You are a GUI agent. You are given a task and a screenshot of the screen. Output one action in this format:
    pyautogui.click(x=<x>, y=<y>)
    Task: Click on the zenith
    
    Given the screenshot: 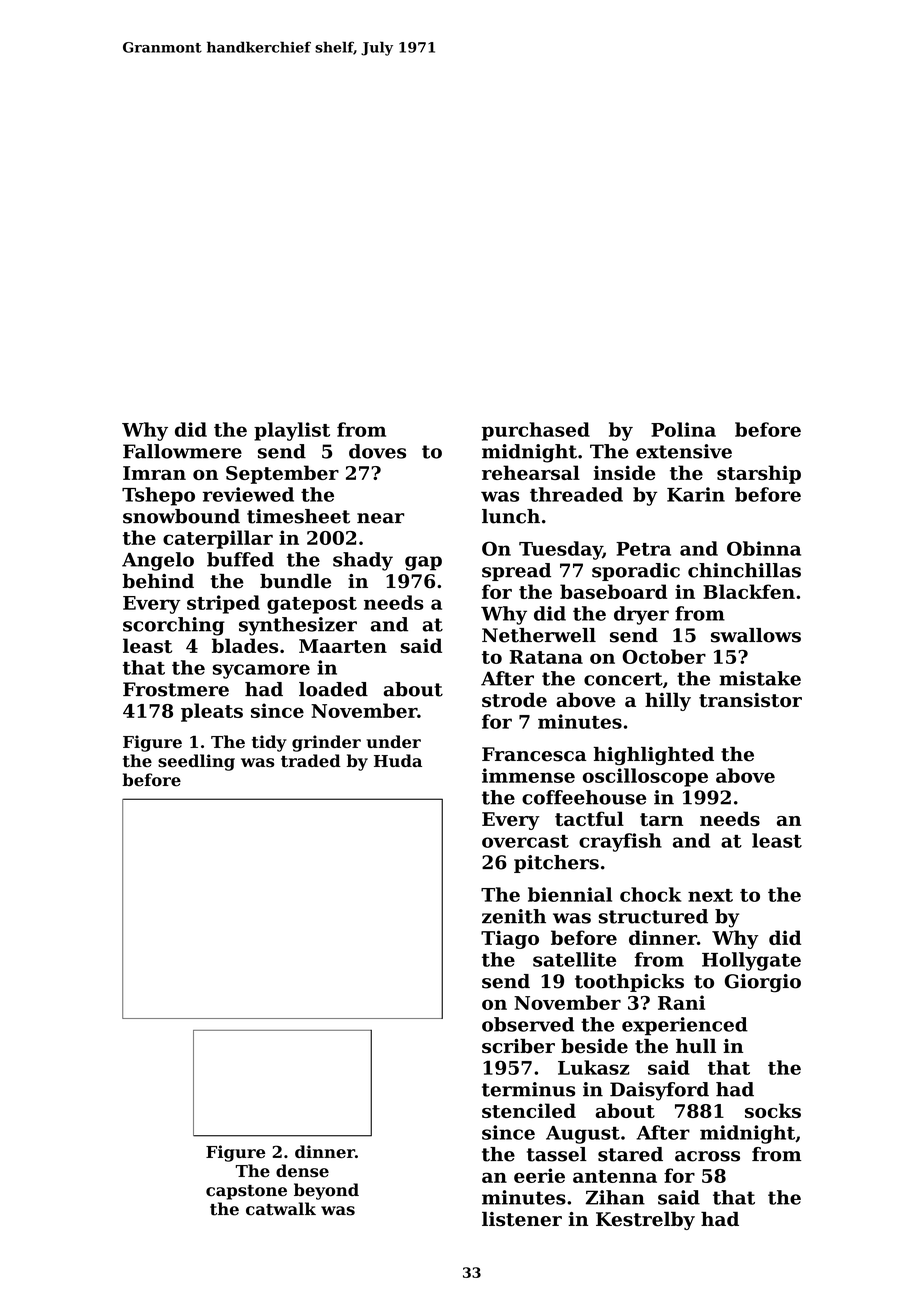 What is the action you would take?
    pyautogui.click(x=514, y=916)
